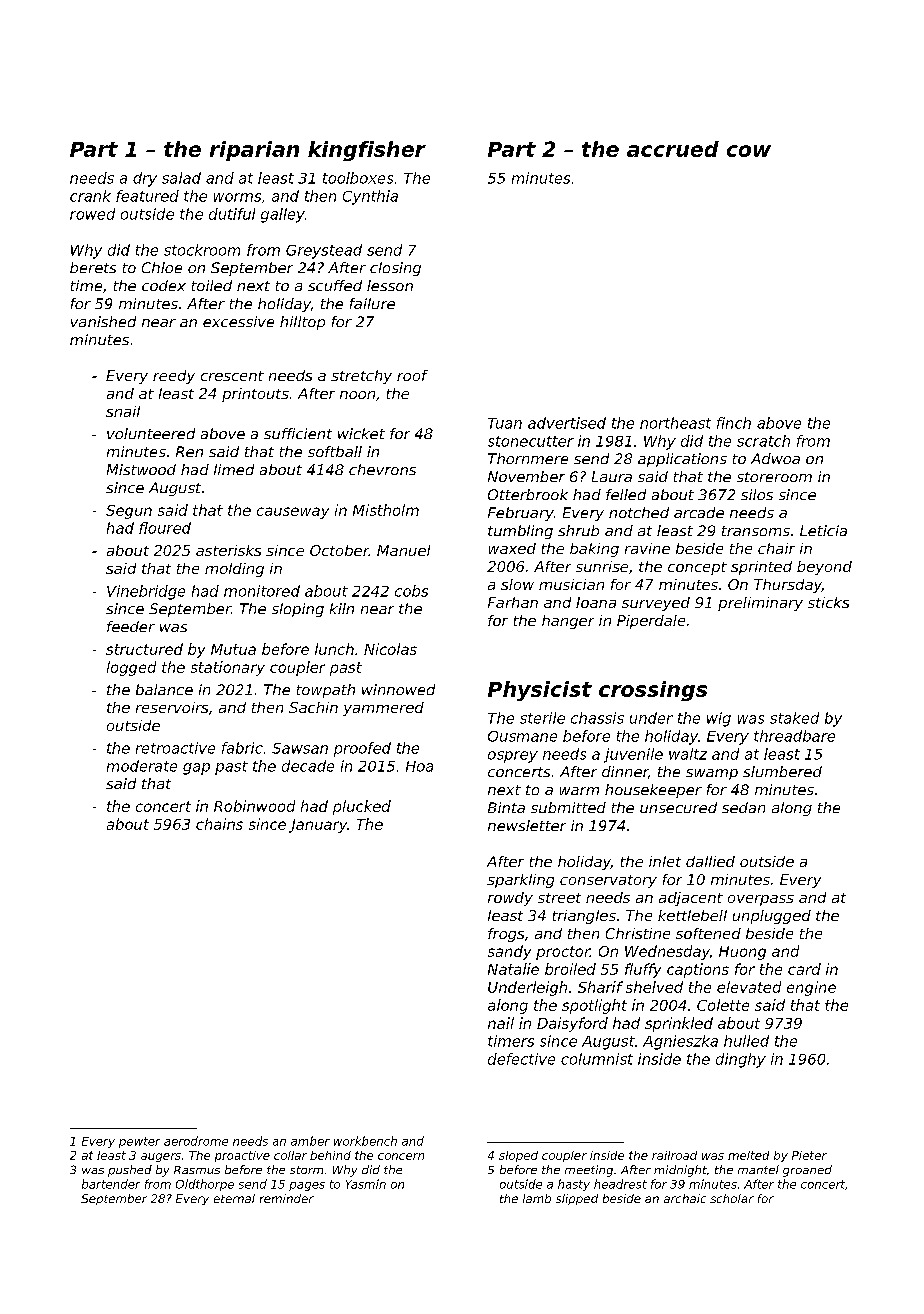 Image resolution: width=924 pixels, height=1314 pixels. What do you see at coordinates (510, 899) in the page?
I see `rowdy` at bounding box center [510, 899].
